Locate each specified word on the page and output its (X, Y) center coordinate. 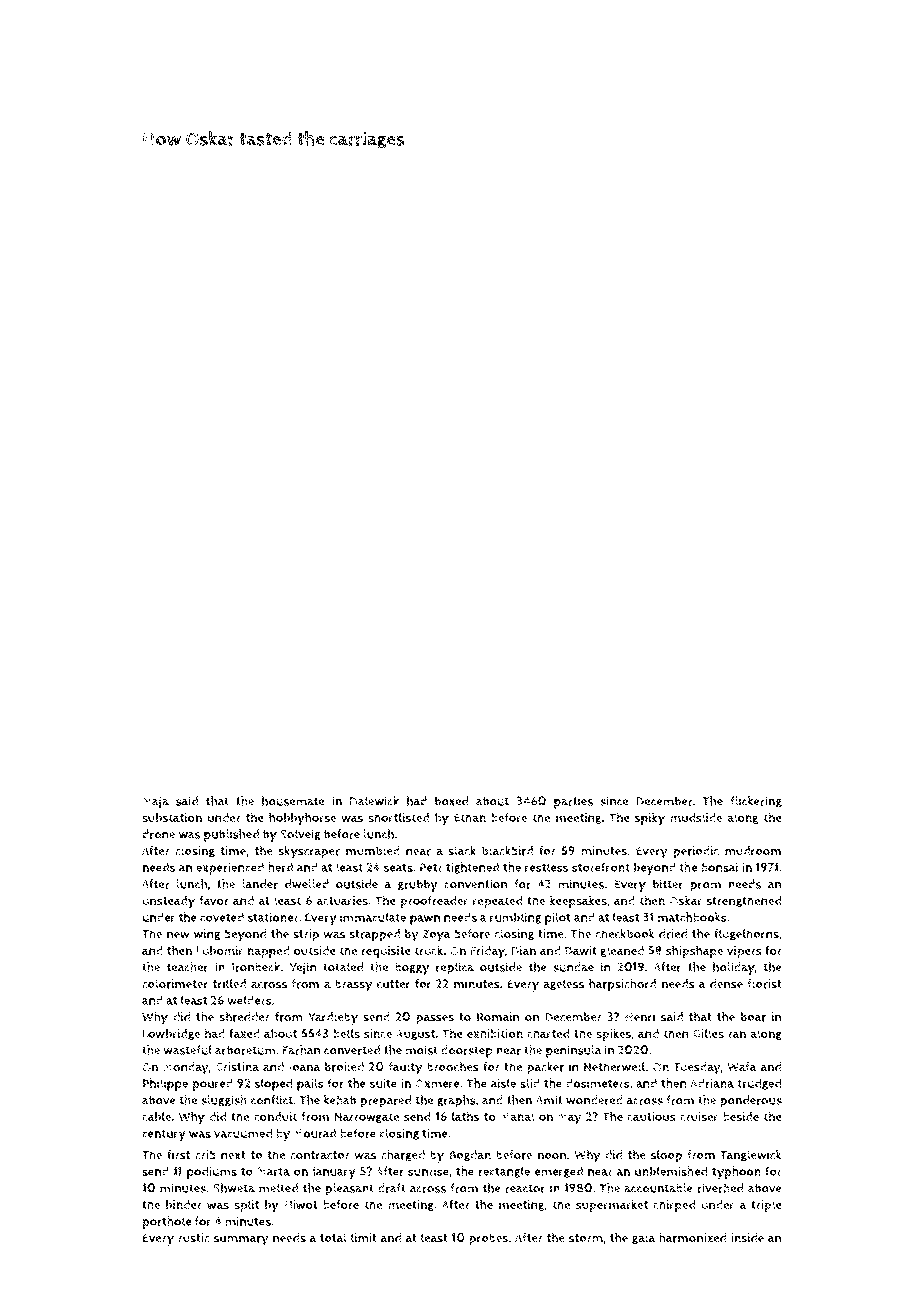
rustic (194, 1238)
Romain (498, 1017)
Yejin (303, 968)
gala (644, 1238)
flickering (756, 802)
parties (573, 802)
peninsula (574, 1051)
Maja (155, 802)
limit (364, 1238)
